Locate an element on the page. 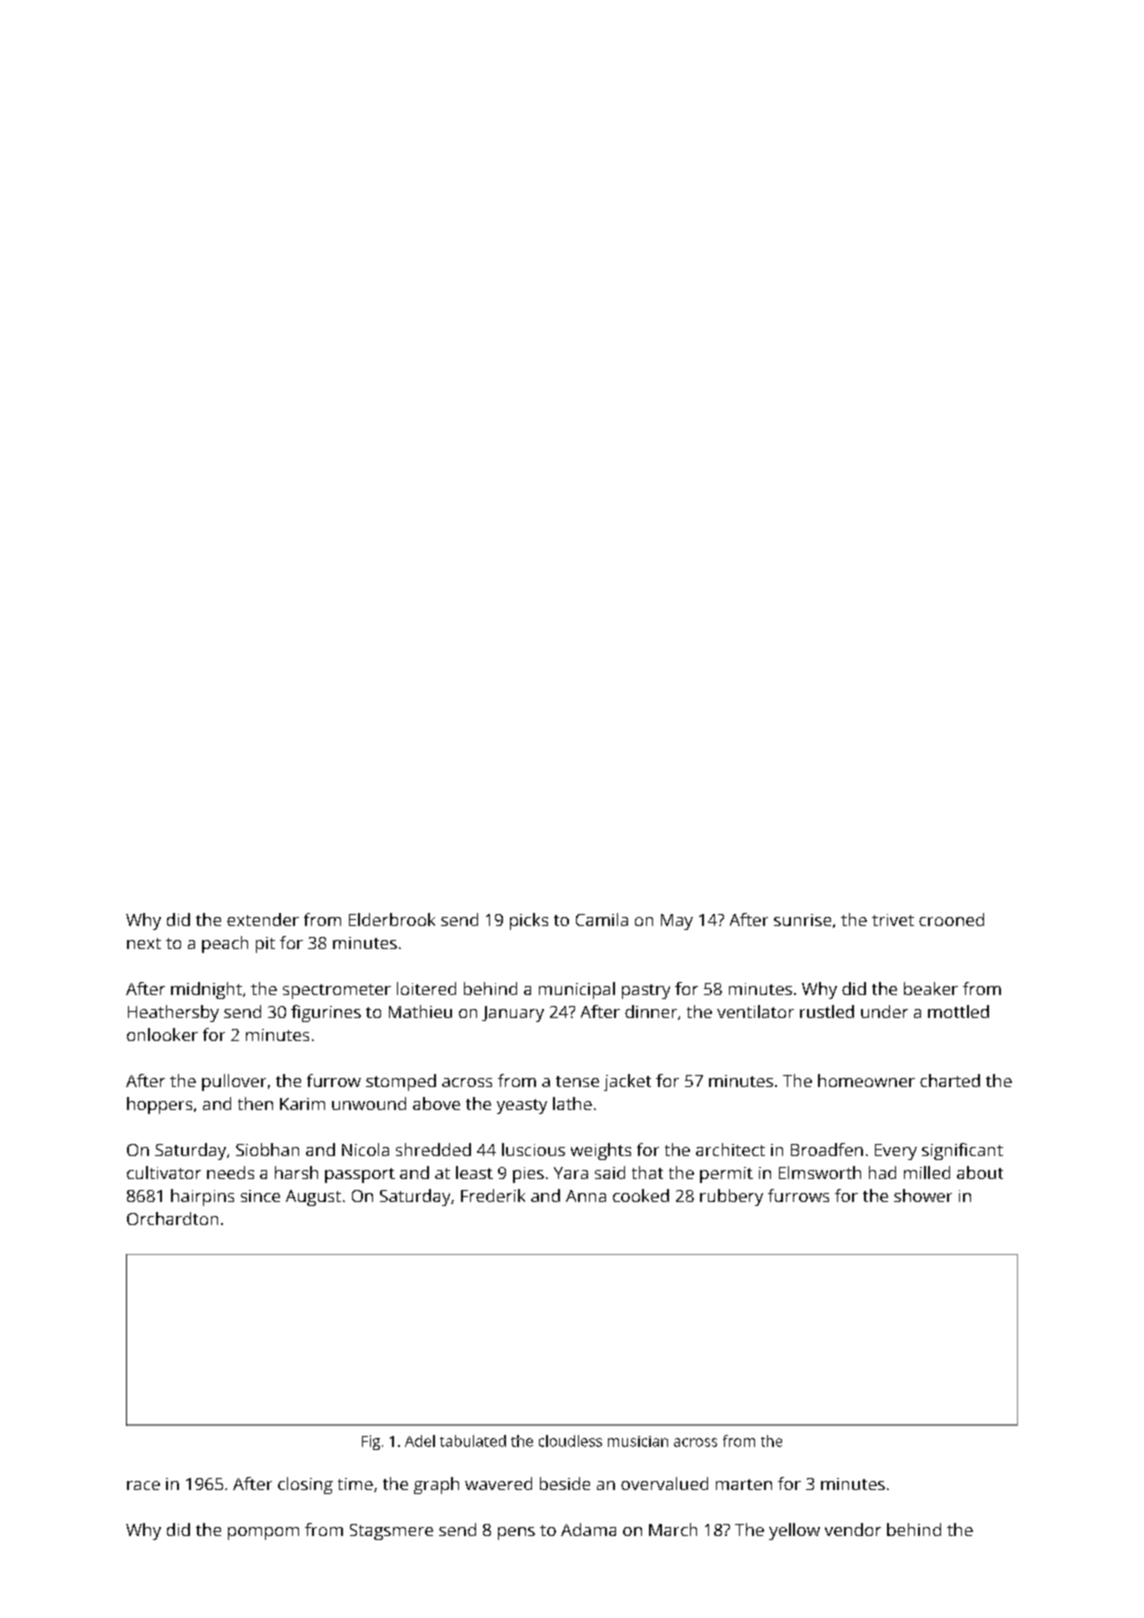  Adel is located at coordinates (420, 1441).
